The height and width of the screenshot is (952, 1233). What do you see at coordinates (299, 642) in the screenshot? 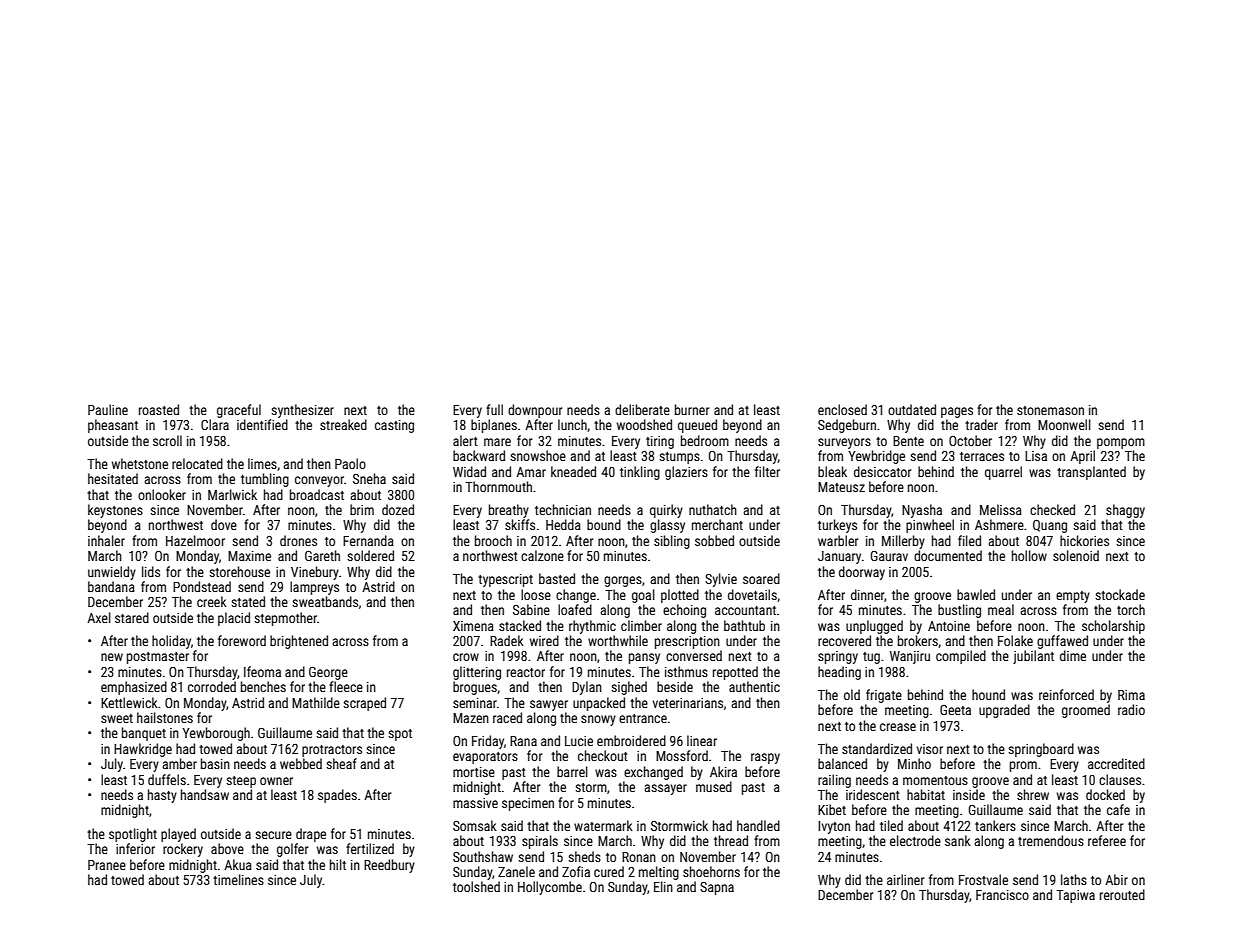
I see `brightened` at bounding box center [299, 642].
